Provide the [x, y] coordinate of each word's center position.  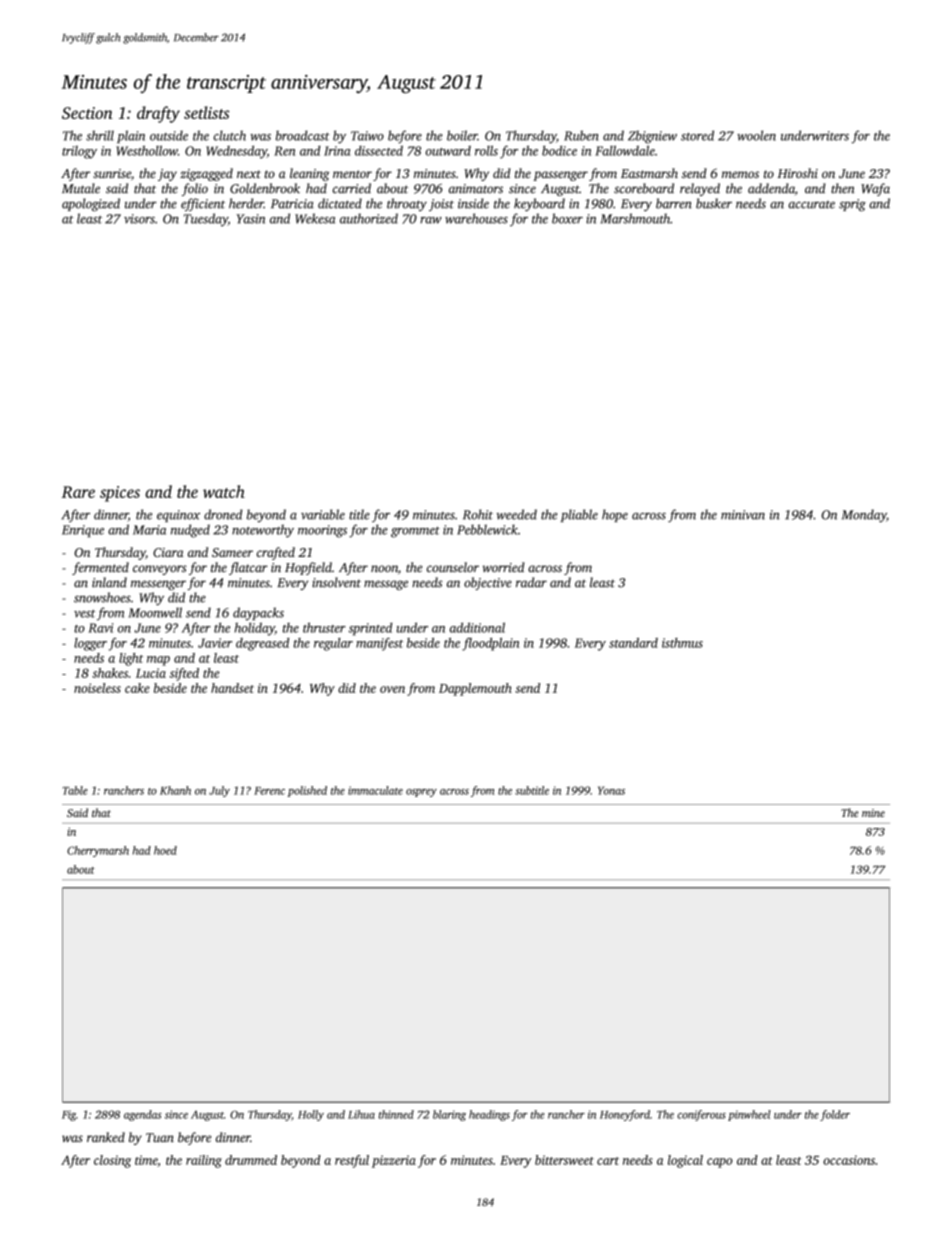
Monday [864, 516]
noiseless [97, 688]
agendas [143, 1115]
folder [835, 1115]
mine [873, 813]
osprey [421, 793]
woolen [756, 135]
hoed [165, 850]
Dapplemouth [475, 689]
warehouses [476, 218]
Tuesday [206, 220]
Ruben [581, 135]
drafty [158, 114]
